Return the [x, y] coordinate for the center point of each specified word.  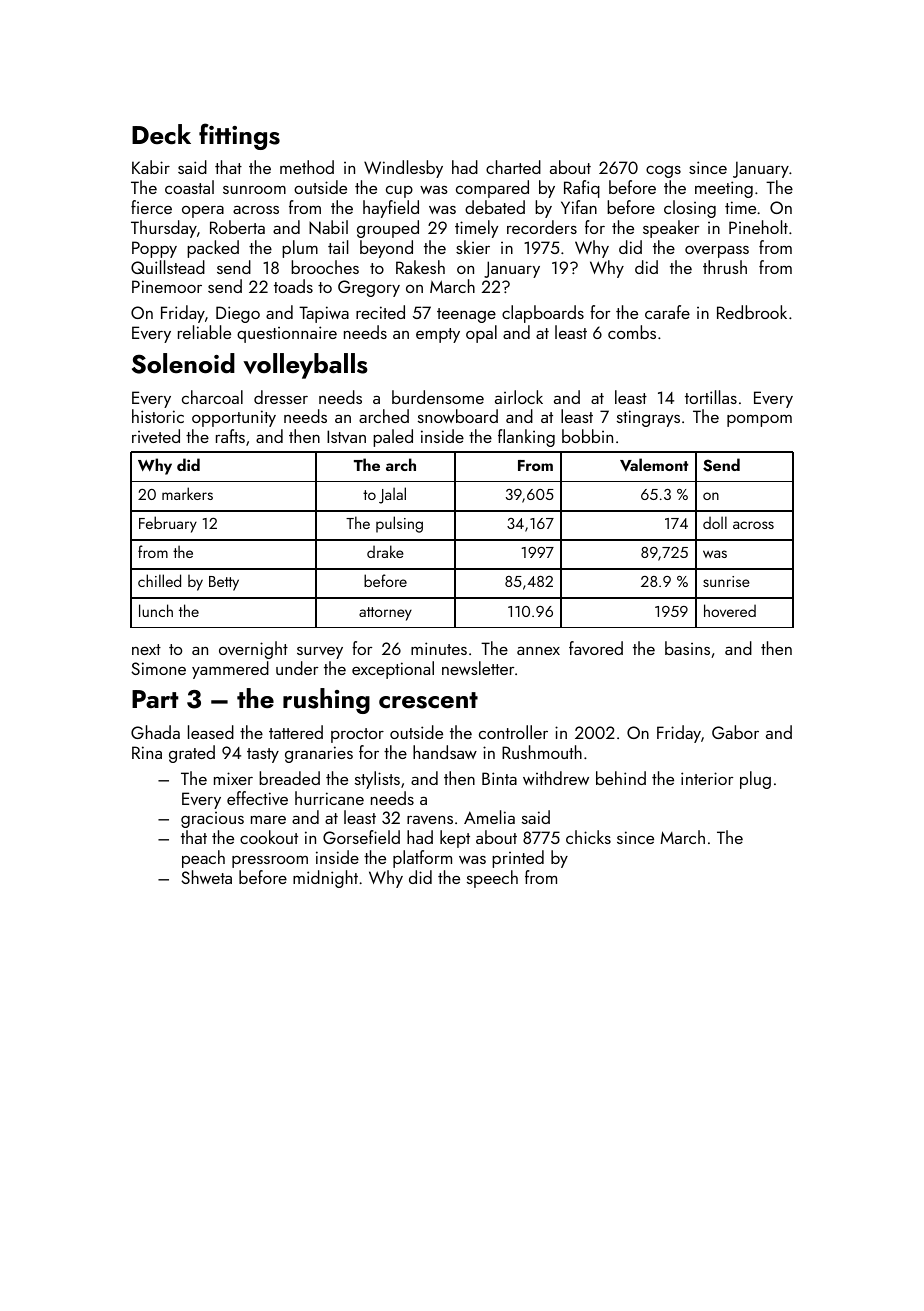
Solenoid [183, 363]
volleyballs [305, 366]
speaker [671, 229]
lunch [156, 610]
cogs [663, 172]
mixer [233, 778]
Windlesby [403, 169]
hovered [730, 610]
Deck [161, 134]
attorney [385, 614]
